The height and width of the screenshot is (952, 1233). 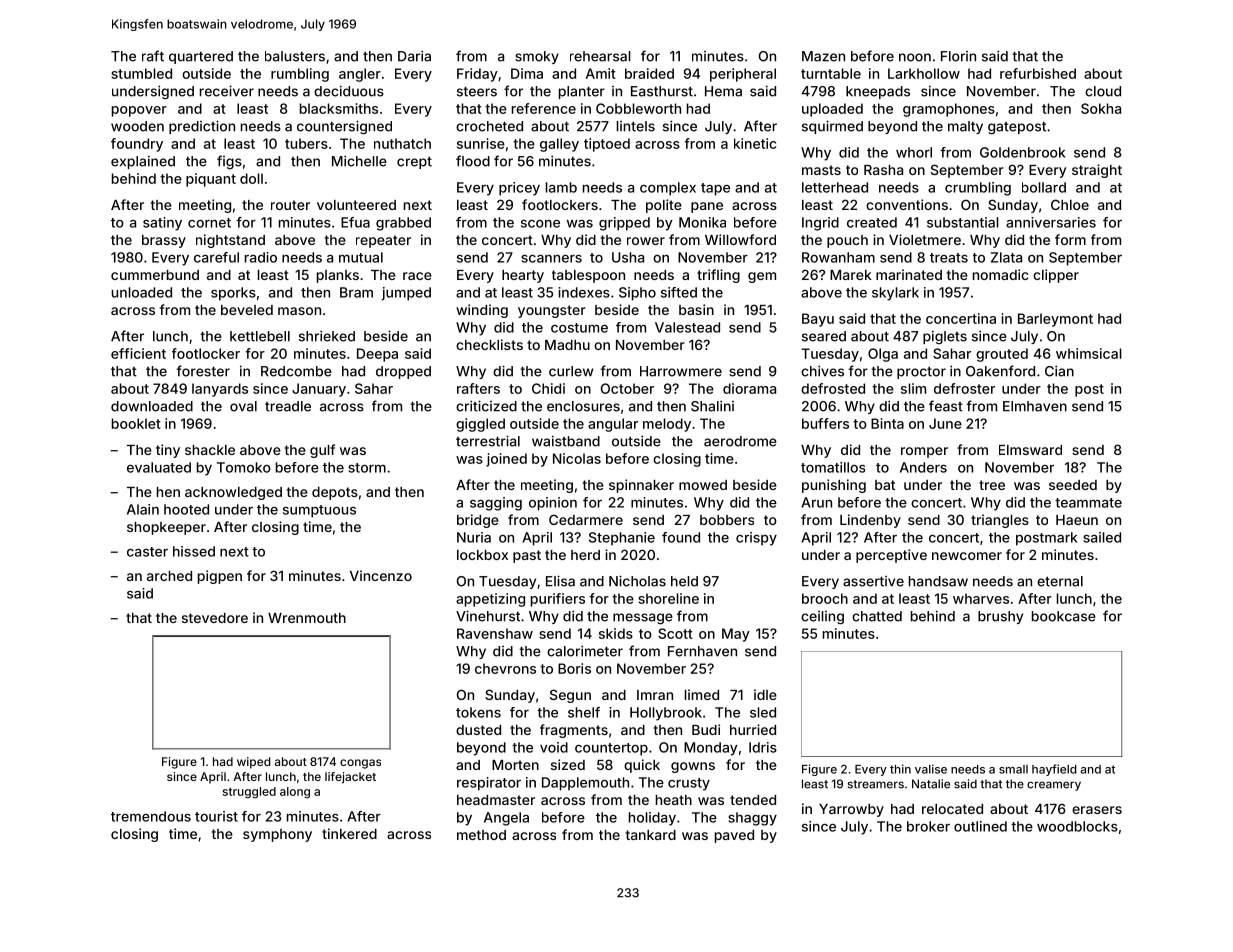 I want to click on refurbished, so click(x=1038, y=73).
